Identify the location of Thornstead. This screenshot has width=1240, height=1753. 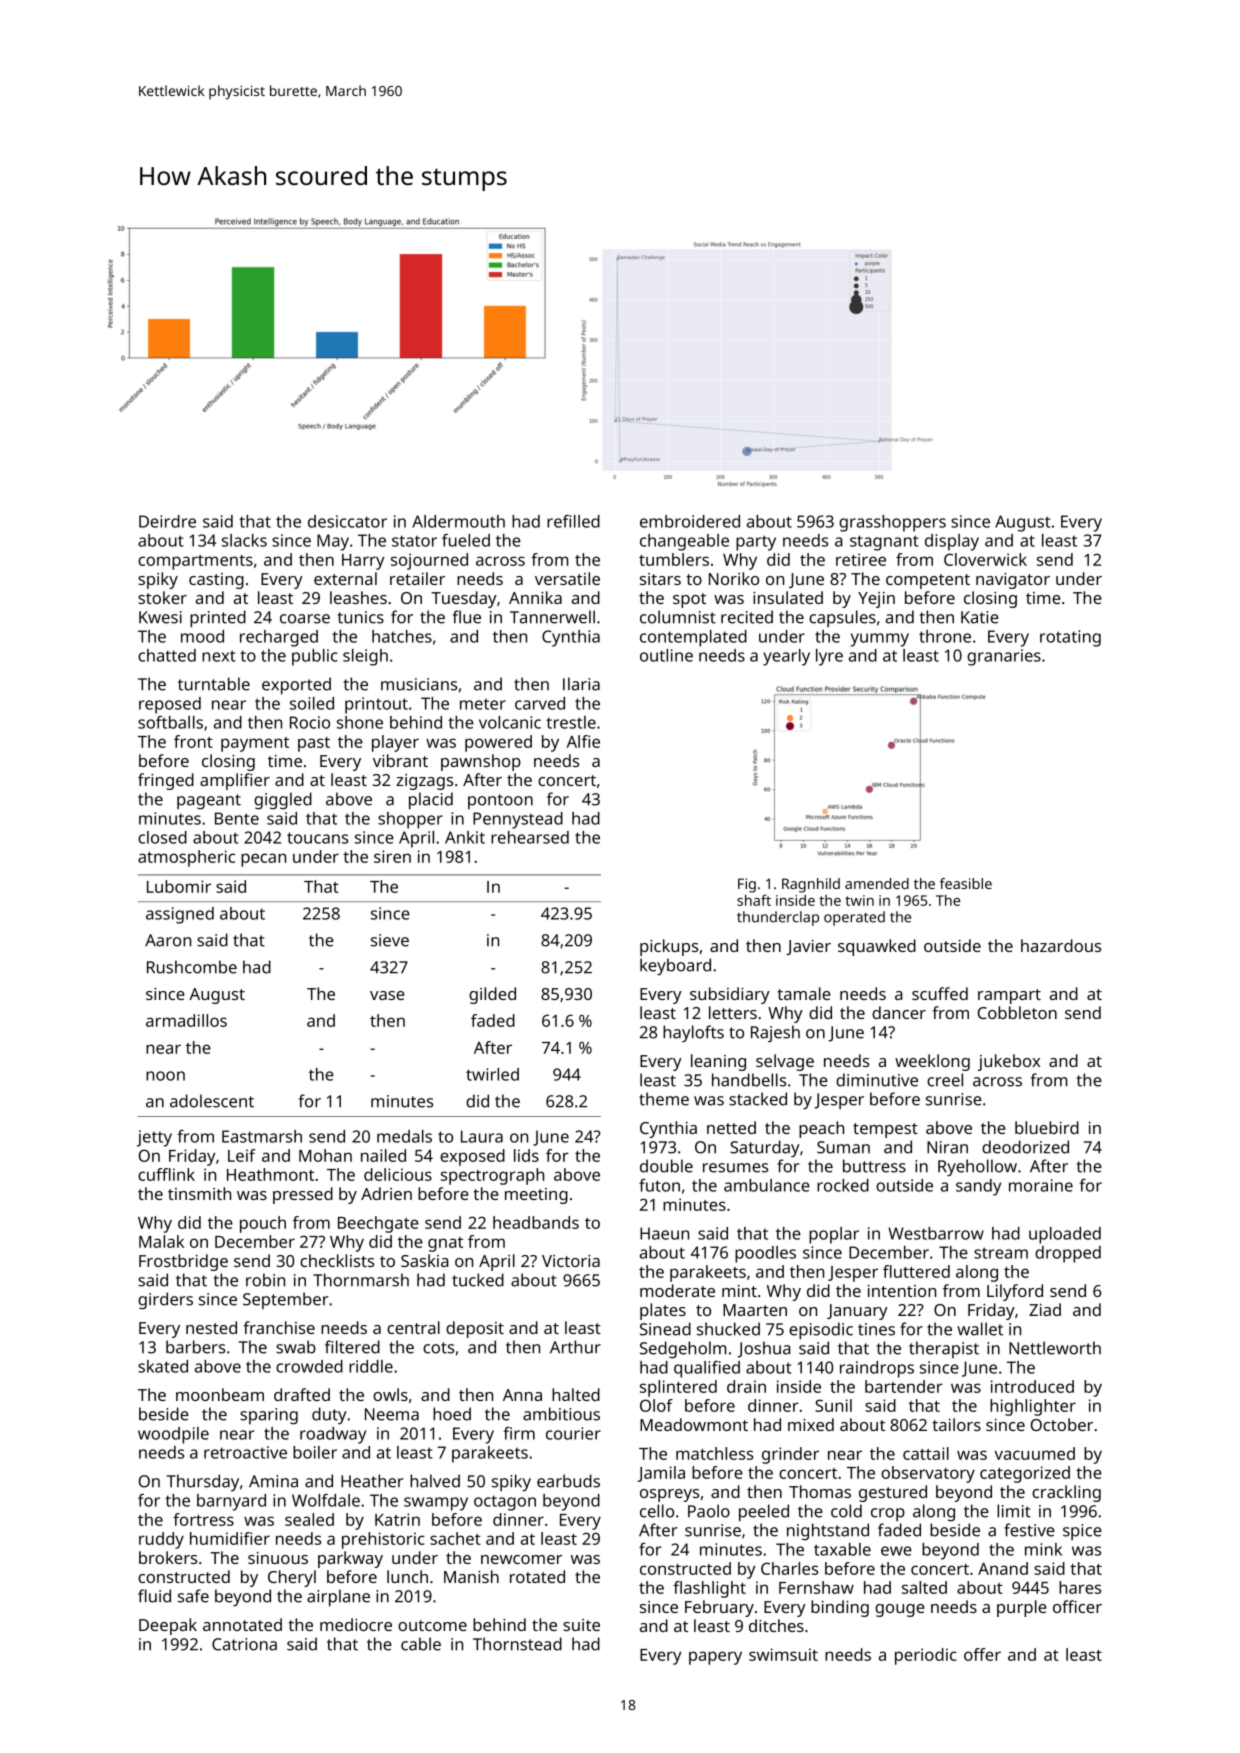
(517, 1644).
